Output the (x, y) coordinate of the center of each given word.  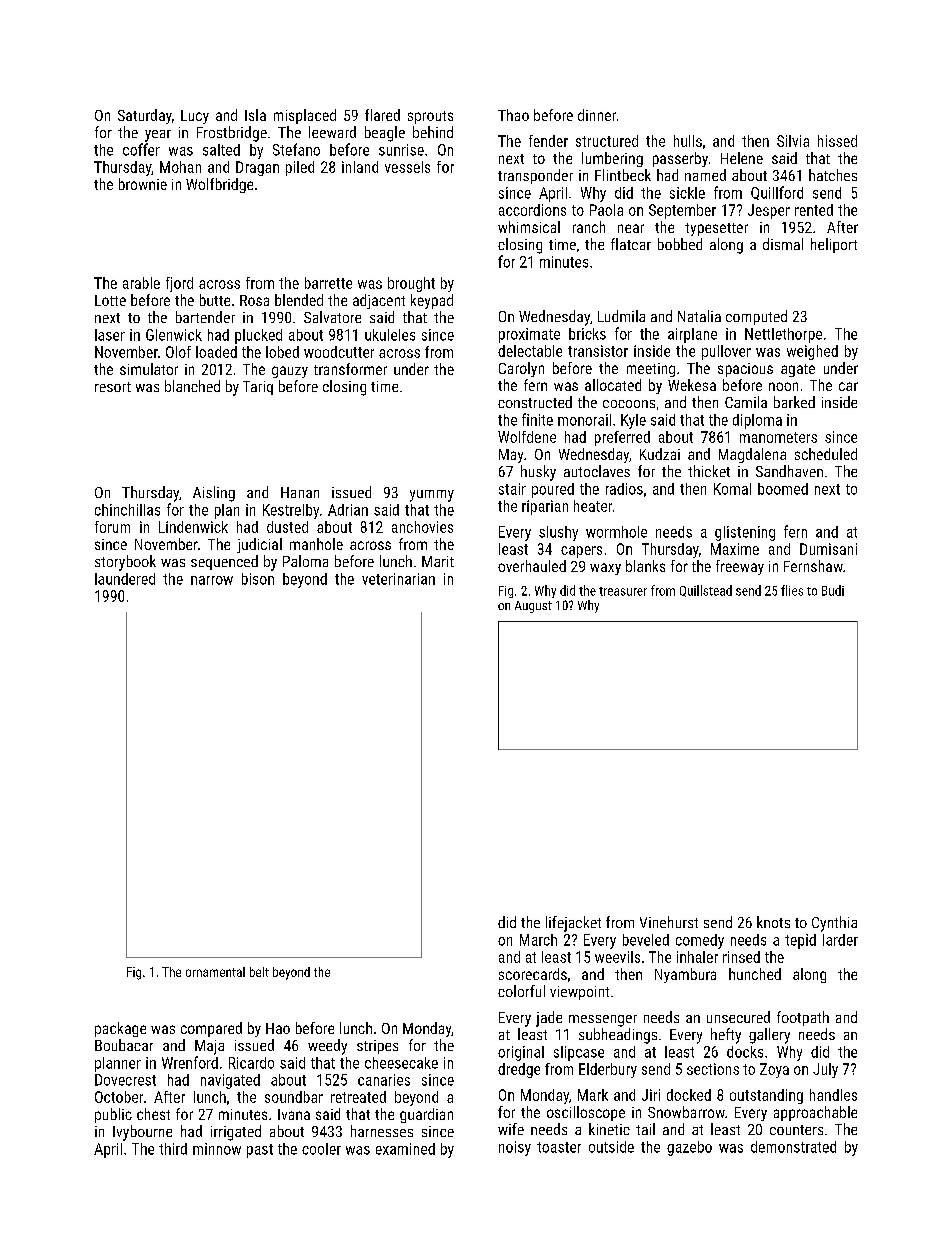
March (538, 940)
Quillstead (706, 591)
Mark (593, 1095)
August (533, 607)
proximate (529, 335)
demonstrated (793, 1147)
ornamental (215, 972)
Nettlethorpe (783, 335)
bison (258, 579)
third (173, 1149)
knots (773, 922)
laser (110, 335)
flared (382, 115)
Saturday (145, 116)
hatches (833, 175)
